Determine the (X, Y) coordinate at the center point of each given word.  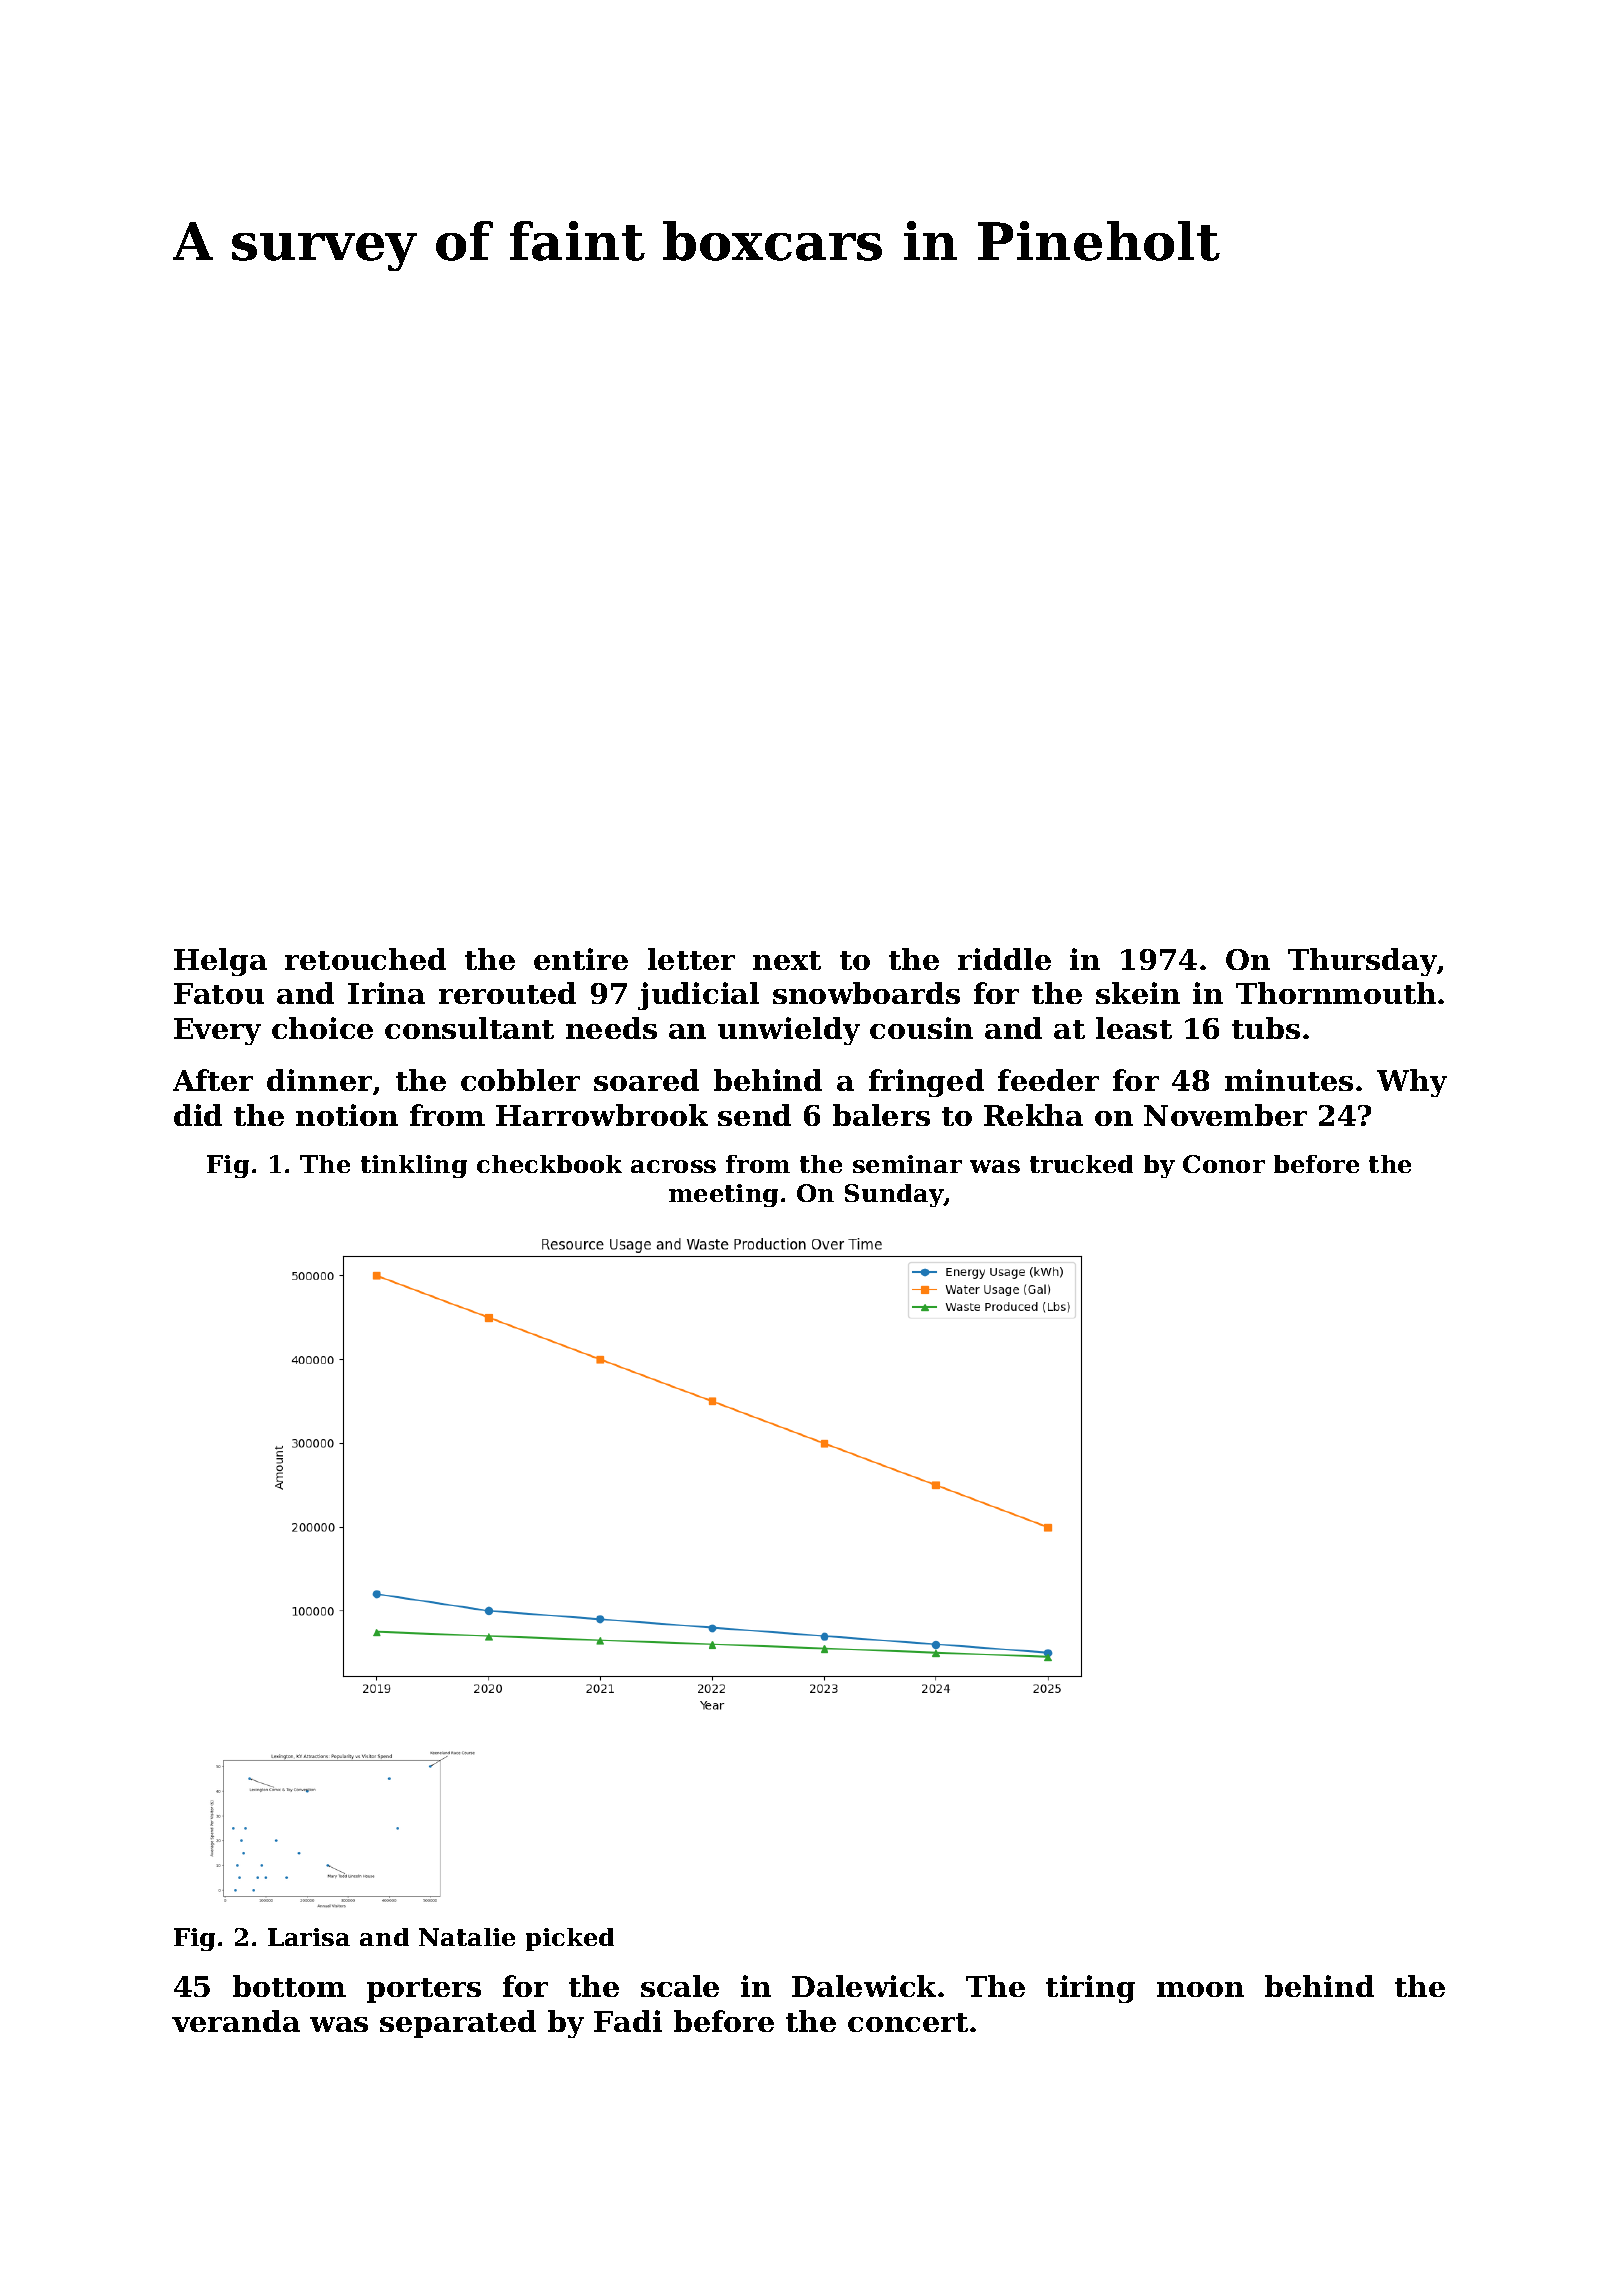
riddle (1004, 959)
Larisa (309, 1937)
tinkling (414, 1166)
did (198, 1115)
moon (1200, 1989)
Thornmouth (1336, 993)
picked (570, 1939)
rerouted (507, 993)
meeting (723, 1195)
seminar (907, 1164)
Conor (1224, 1164)
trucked (1081, 1164)
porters (424, 1990)
